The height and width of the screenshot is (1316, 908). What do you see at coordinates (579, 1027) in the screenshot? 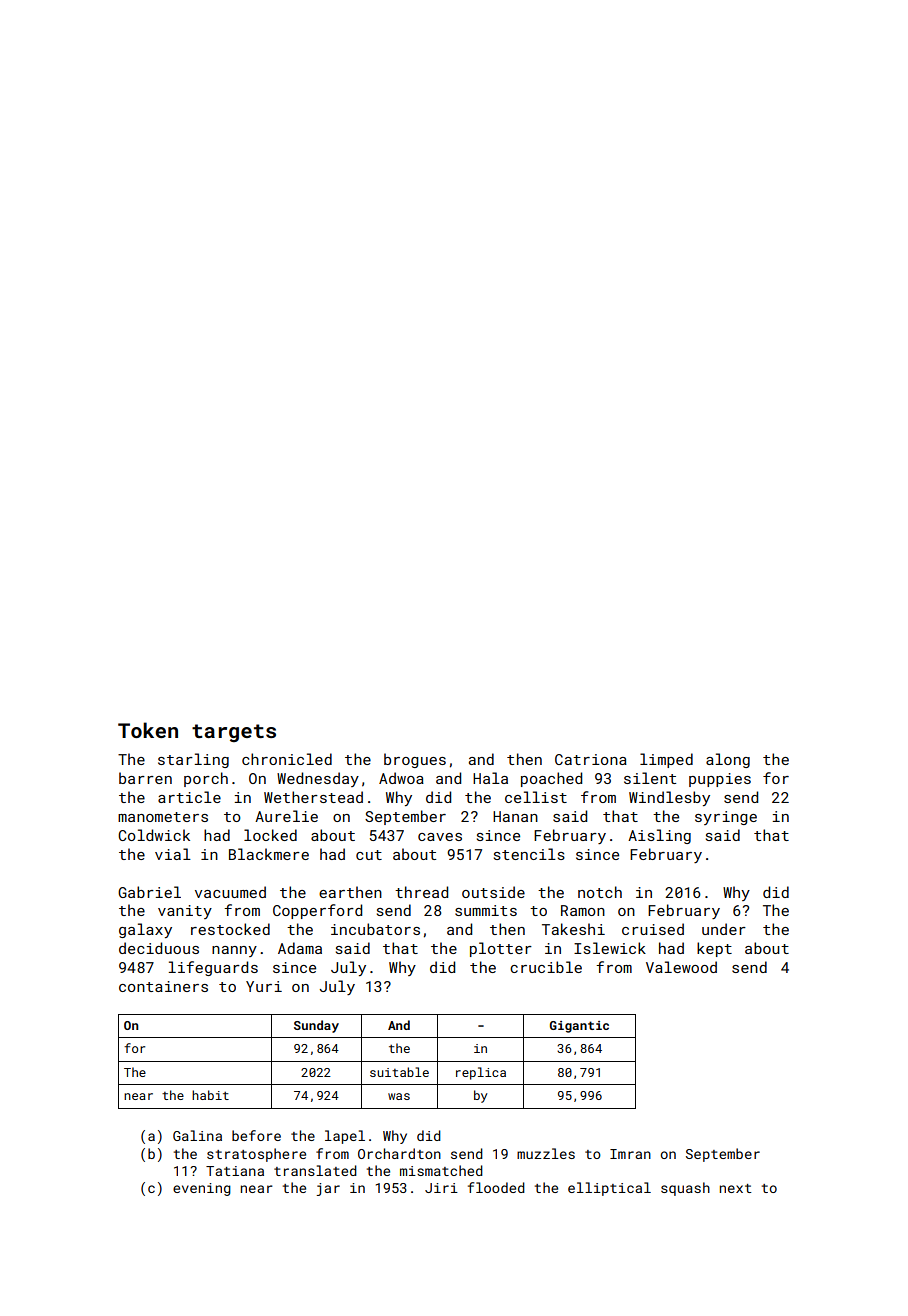
I see `Gigantic` at bounding box center [579, 1027].
